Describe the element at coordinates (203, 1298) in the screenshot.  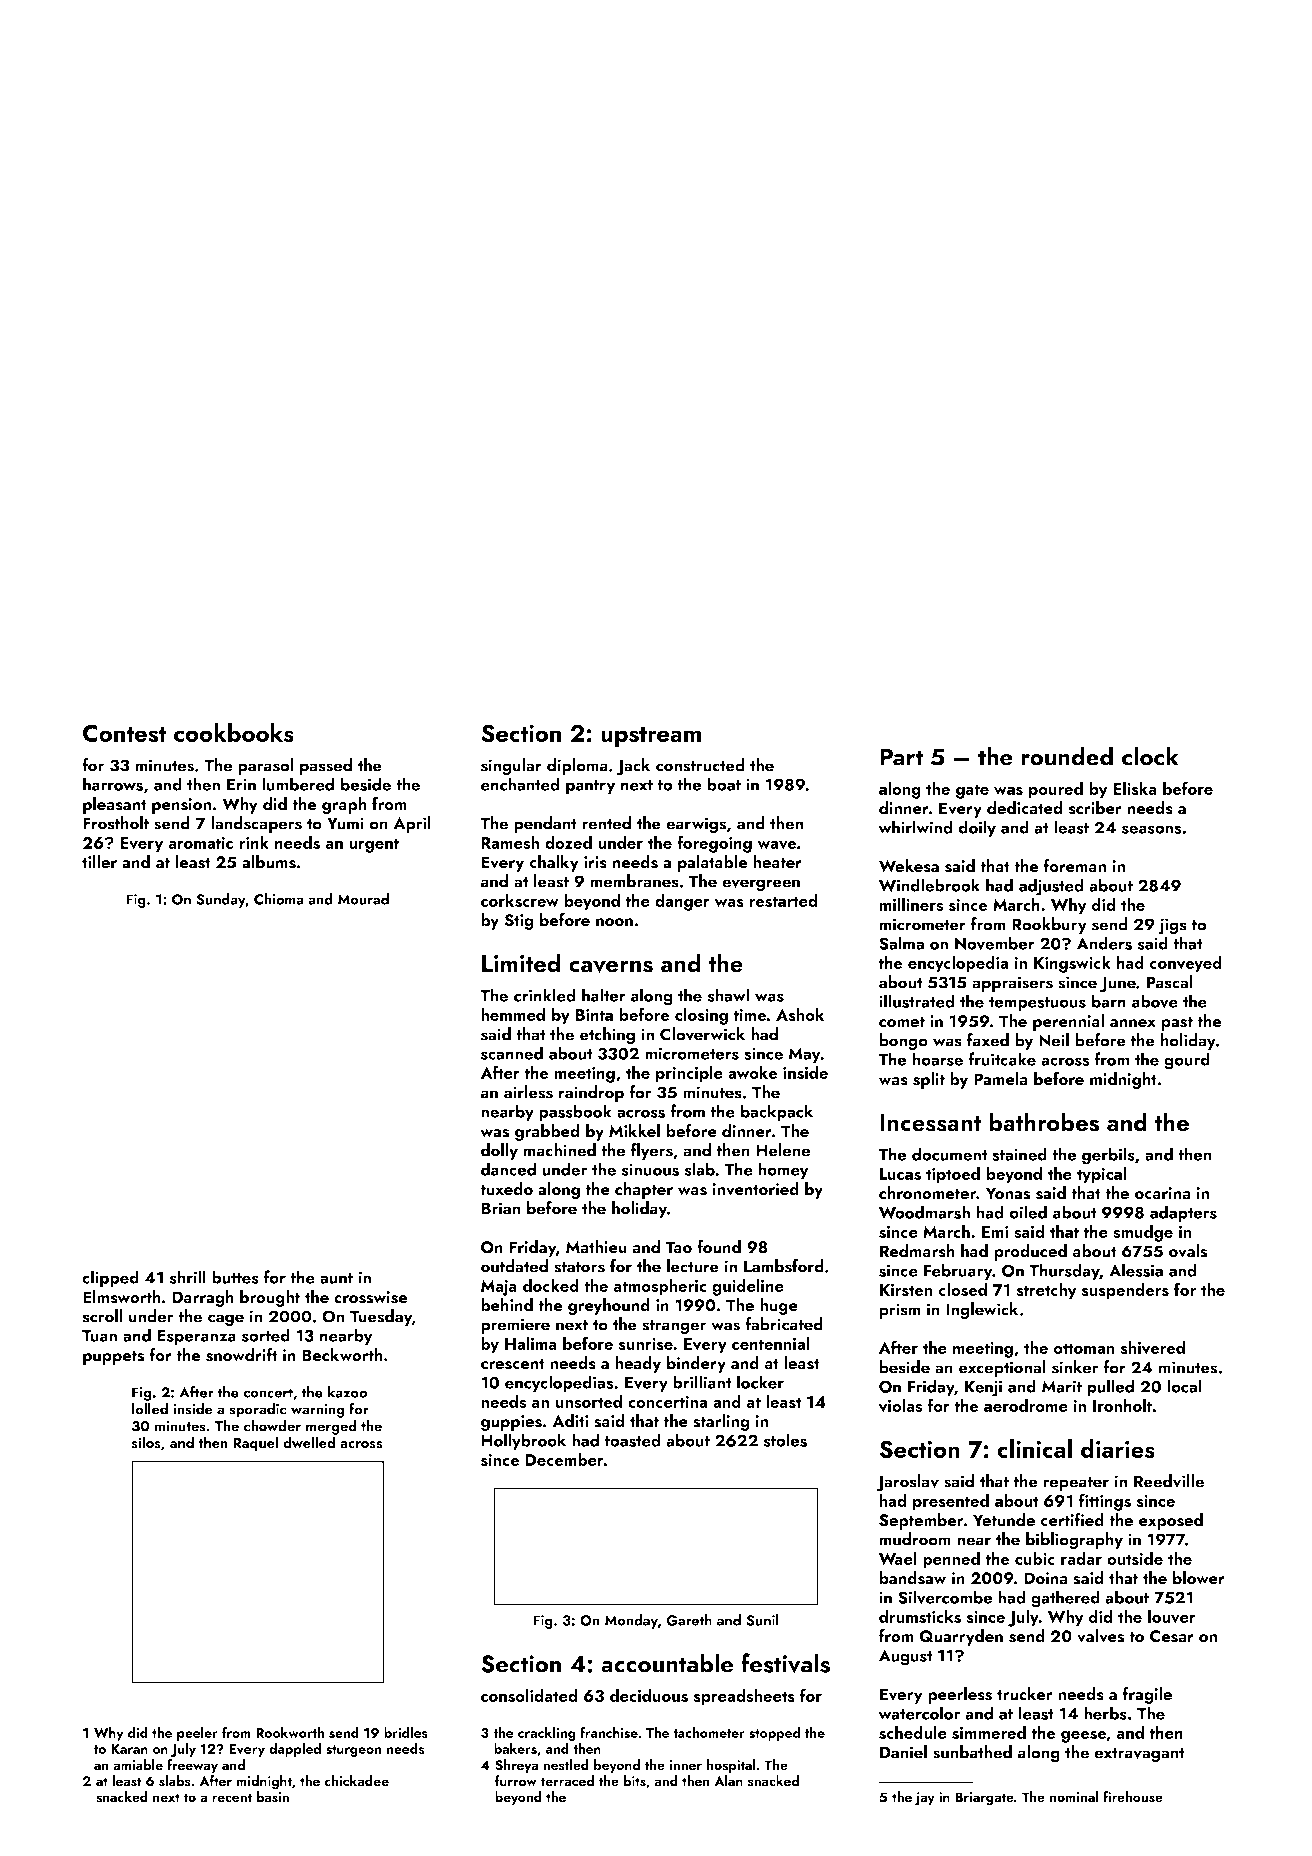
I see `Darragh` at that location.
